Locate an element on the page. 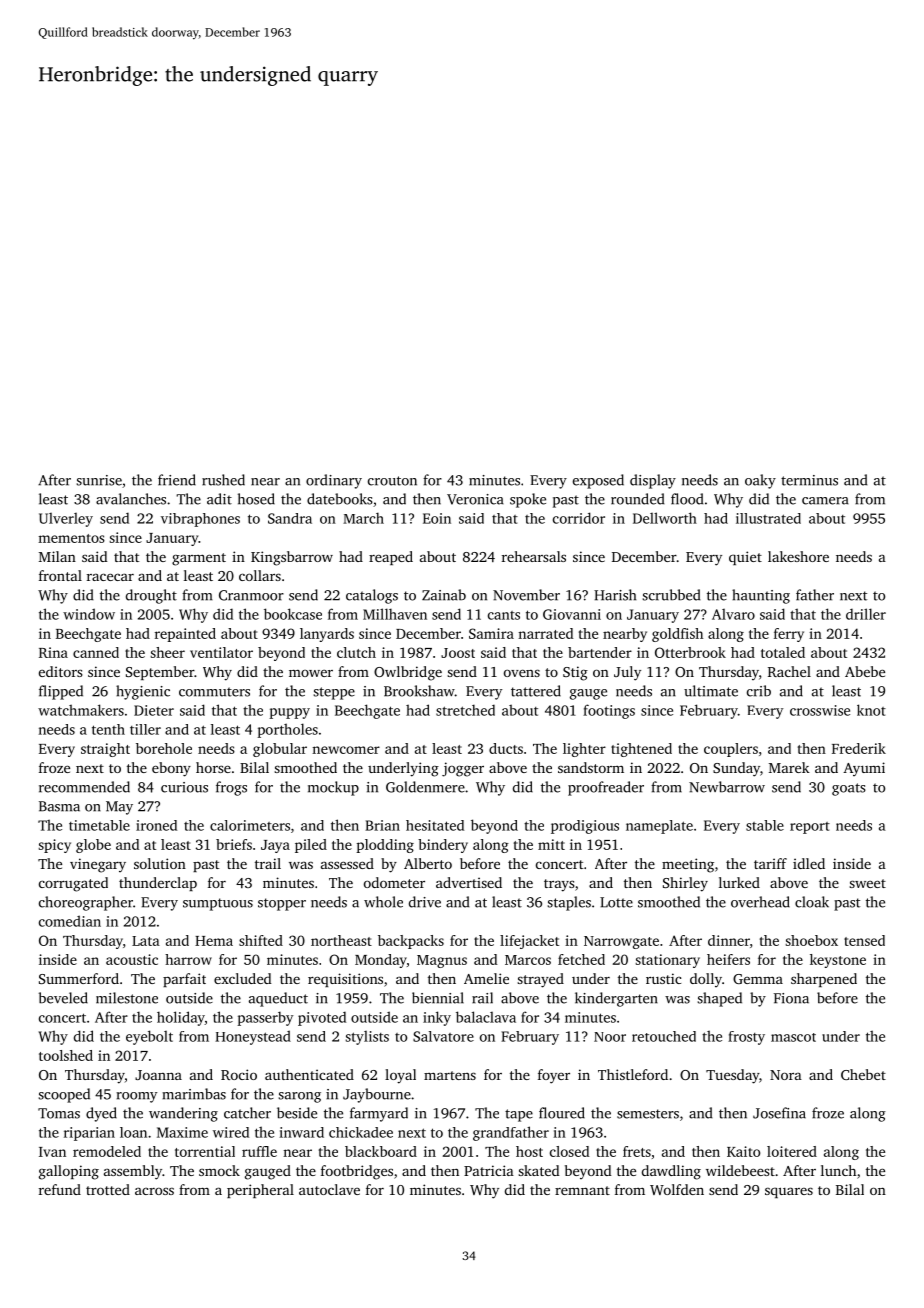 This page has height=1308, width=924. sunrise is located at coordinates (99, 480).
